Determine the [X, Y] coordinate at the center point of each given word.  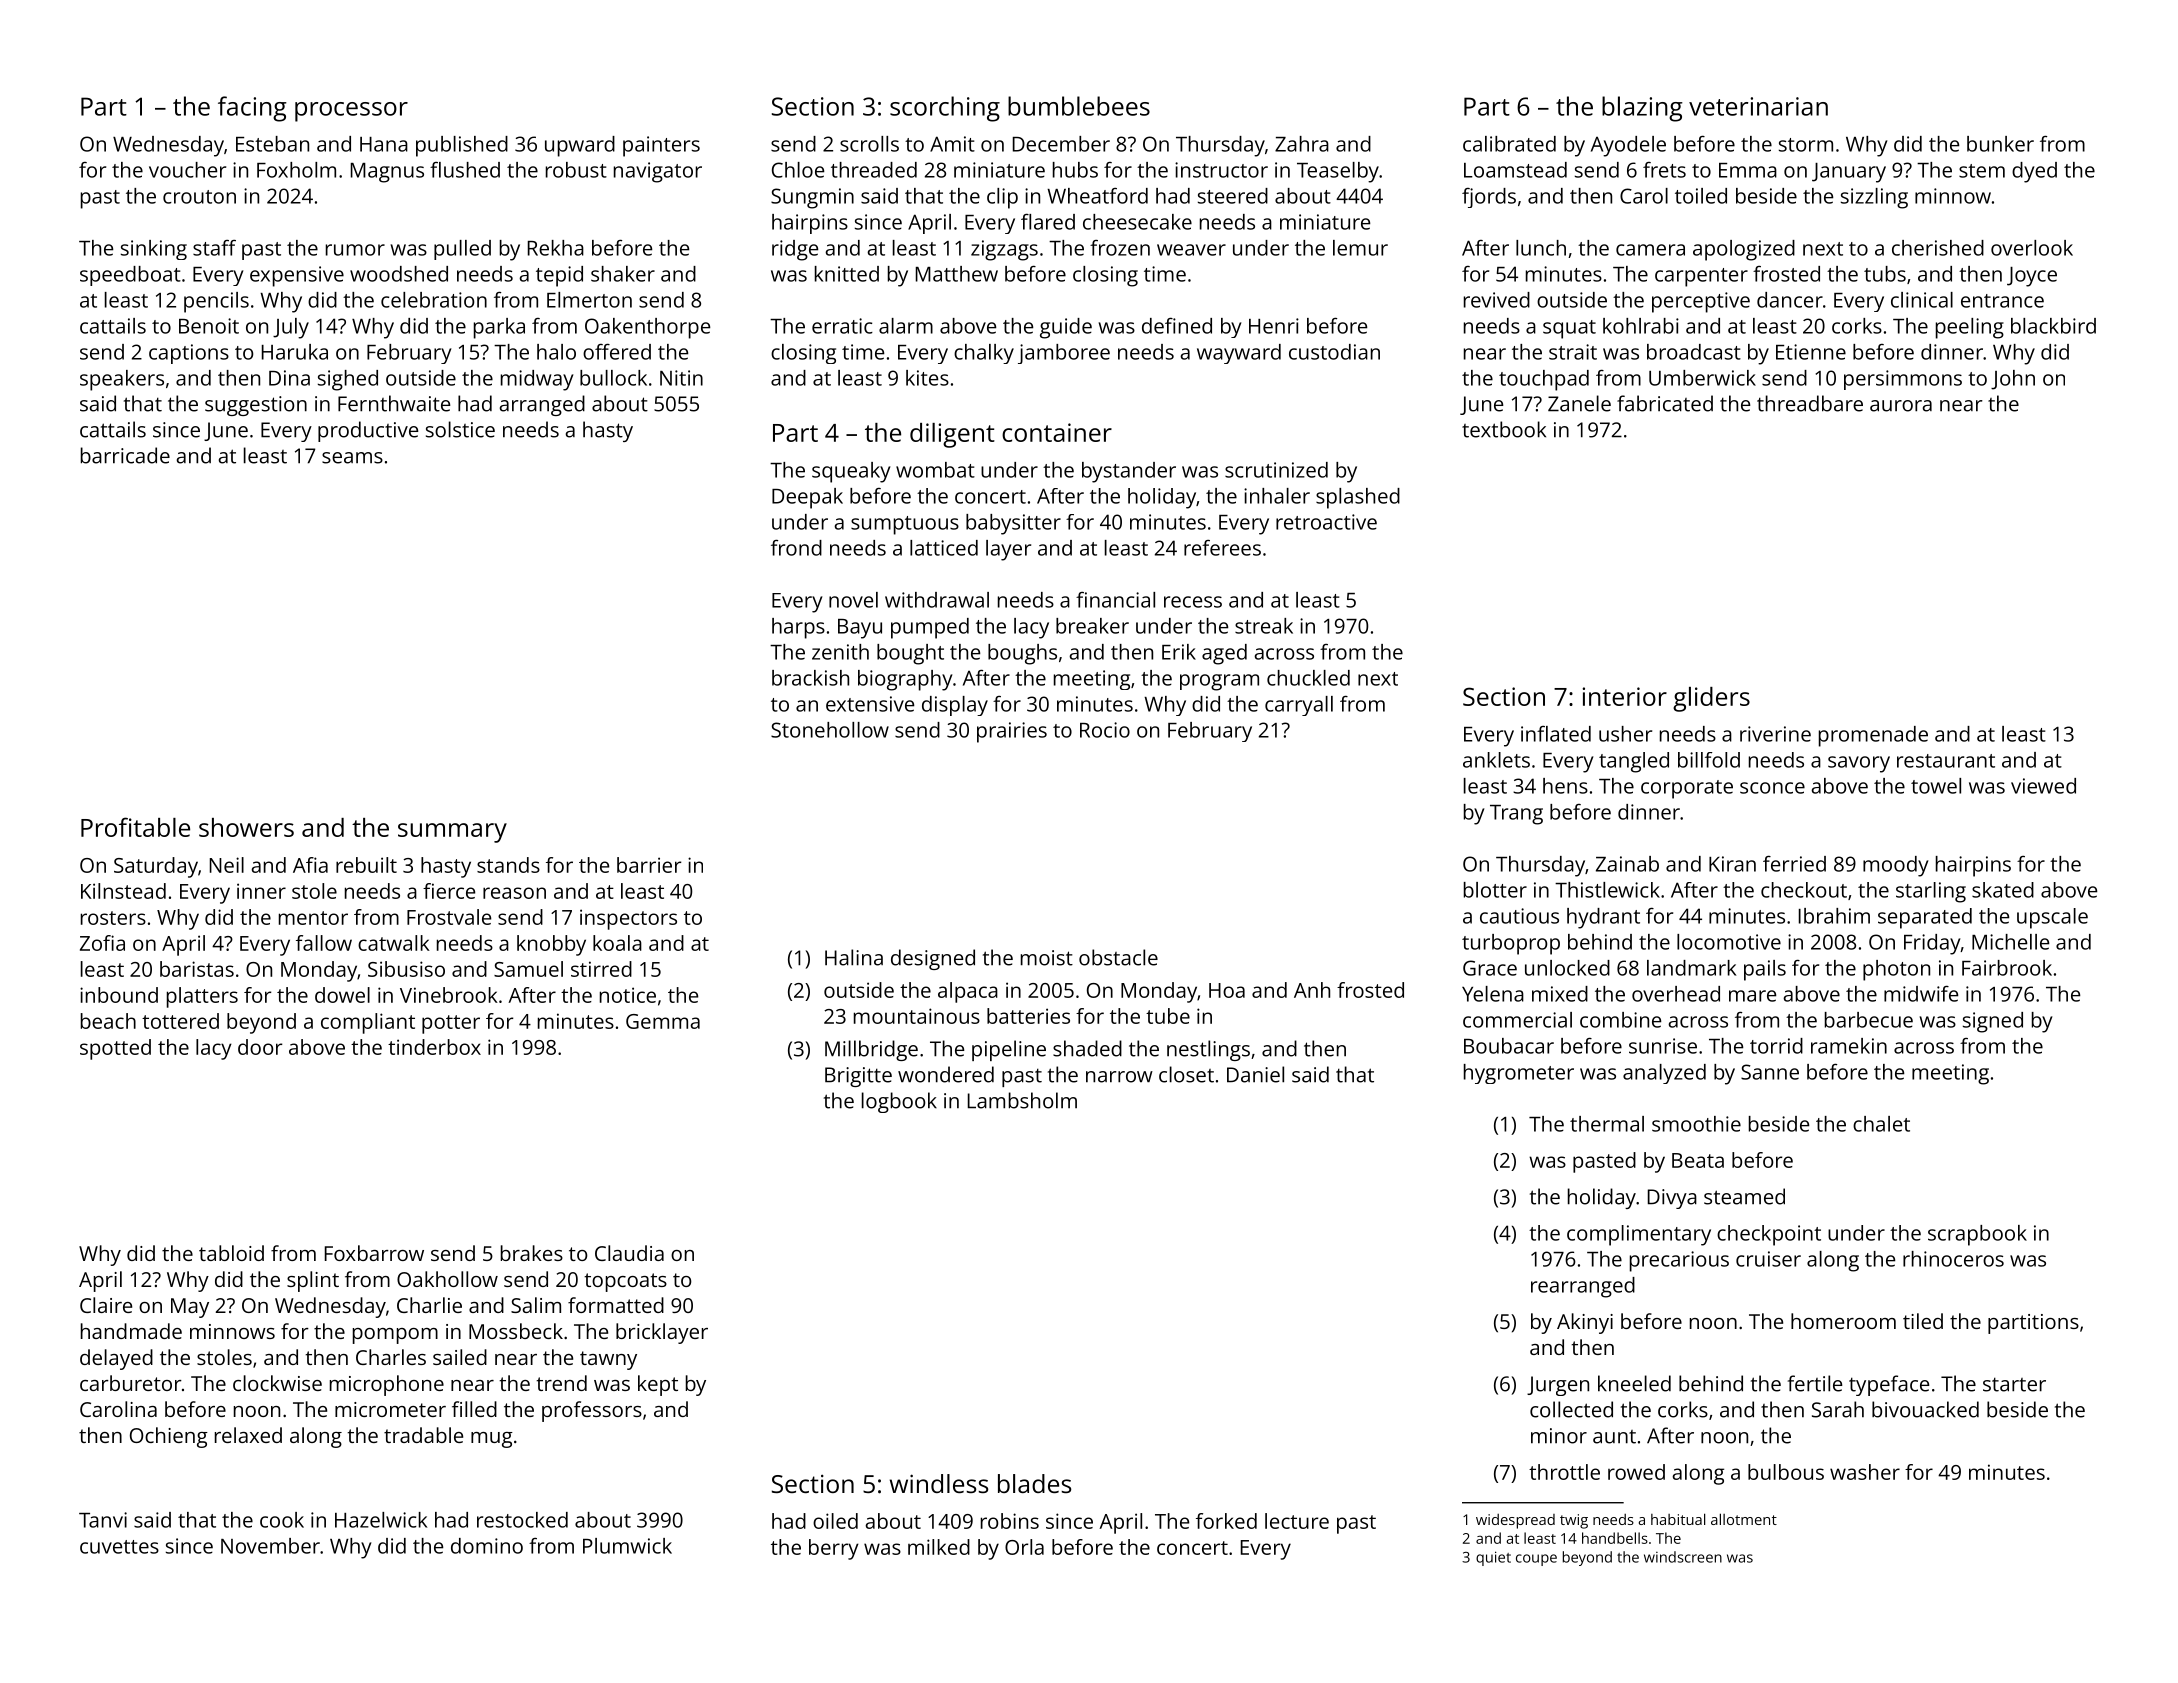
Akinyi [1585, 1323]
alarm [906, 326]
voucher [187, 170]
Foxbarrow [374, 1253]
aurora [1901, 406]
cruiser [1768, 1259]
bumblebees [1079, 106]
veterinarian [1758, 106]
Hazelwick [381, 1520]
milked [939, 1547]
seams [352, 458]
